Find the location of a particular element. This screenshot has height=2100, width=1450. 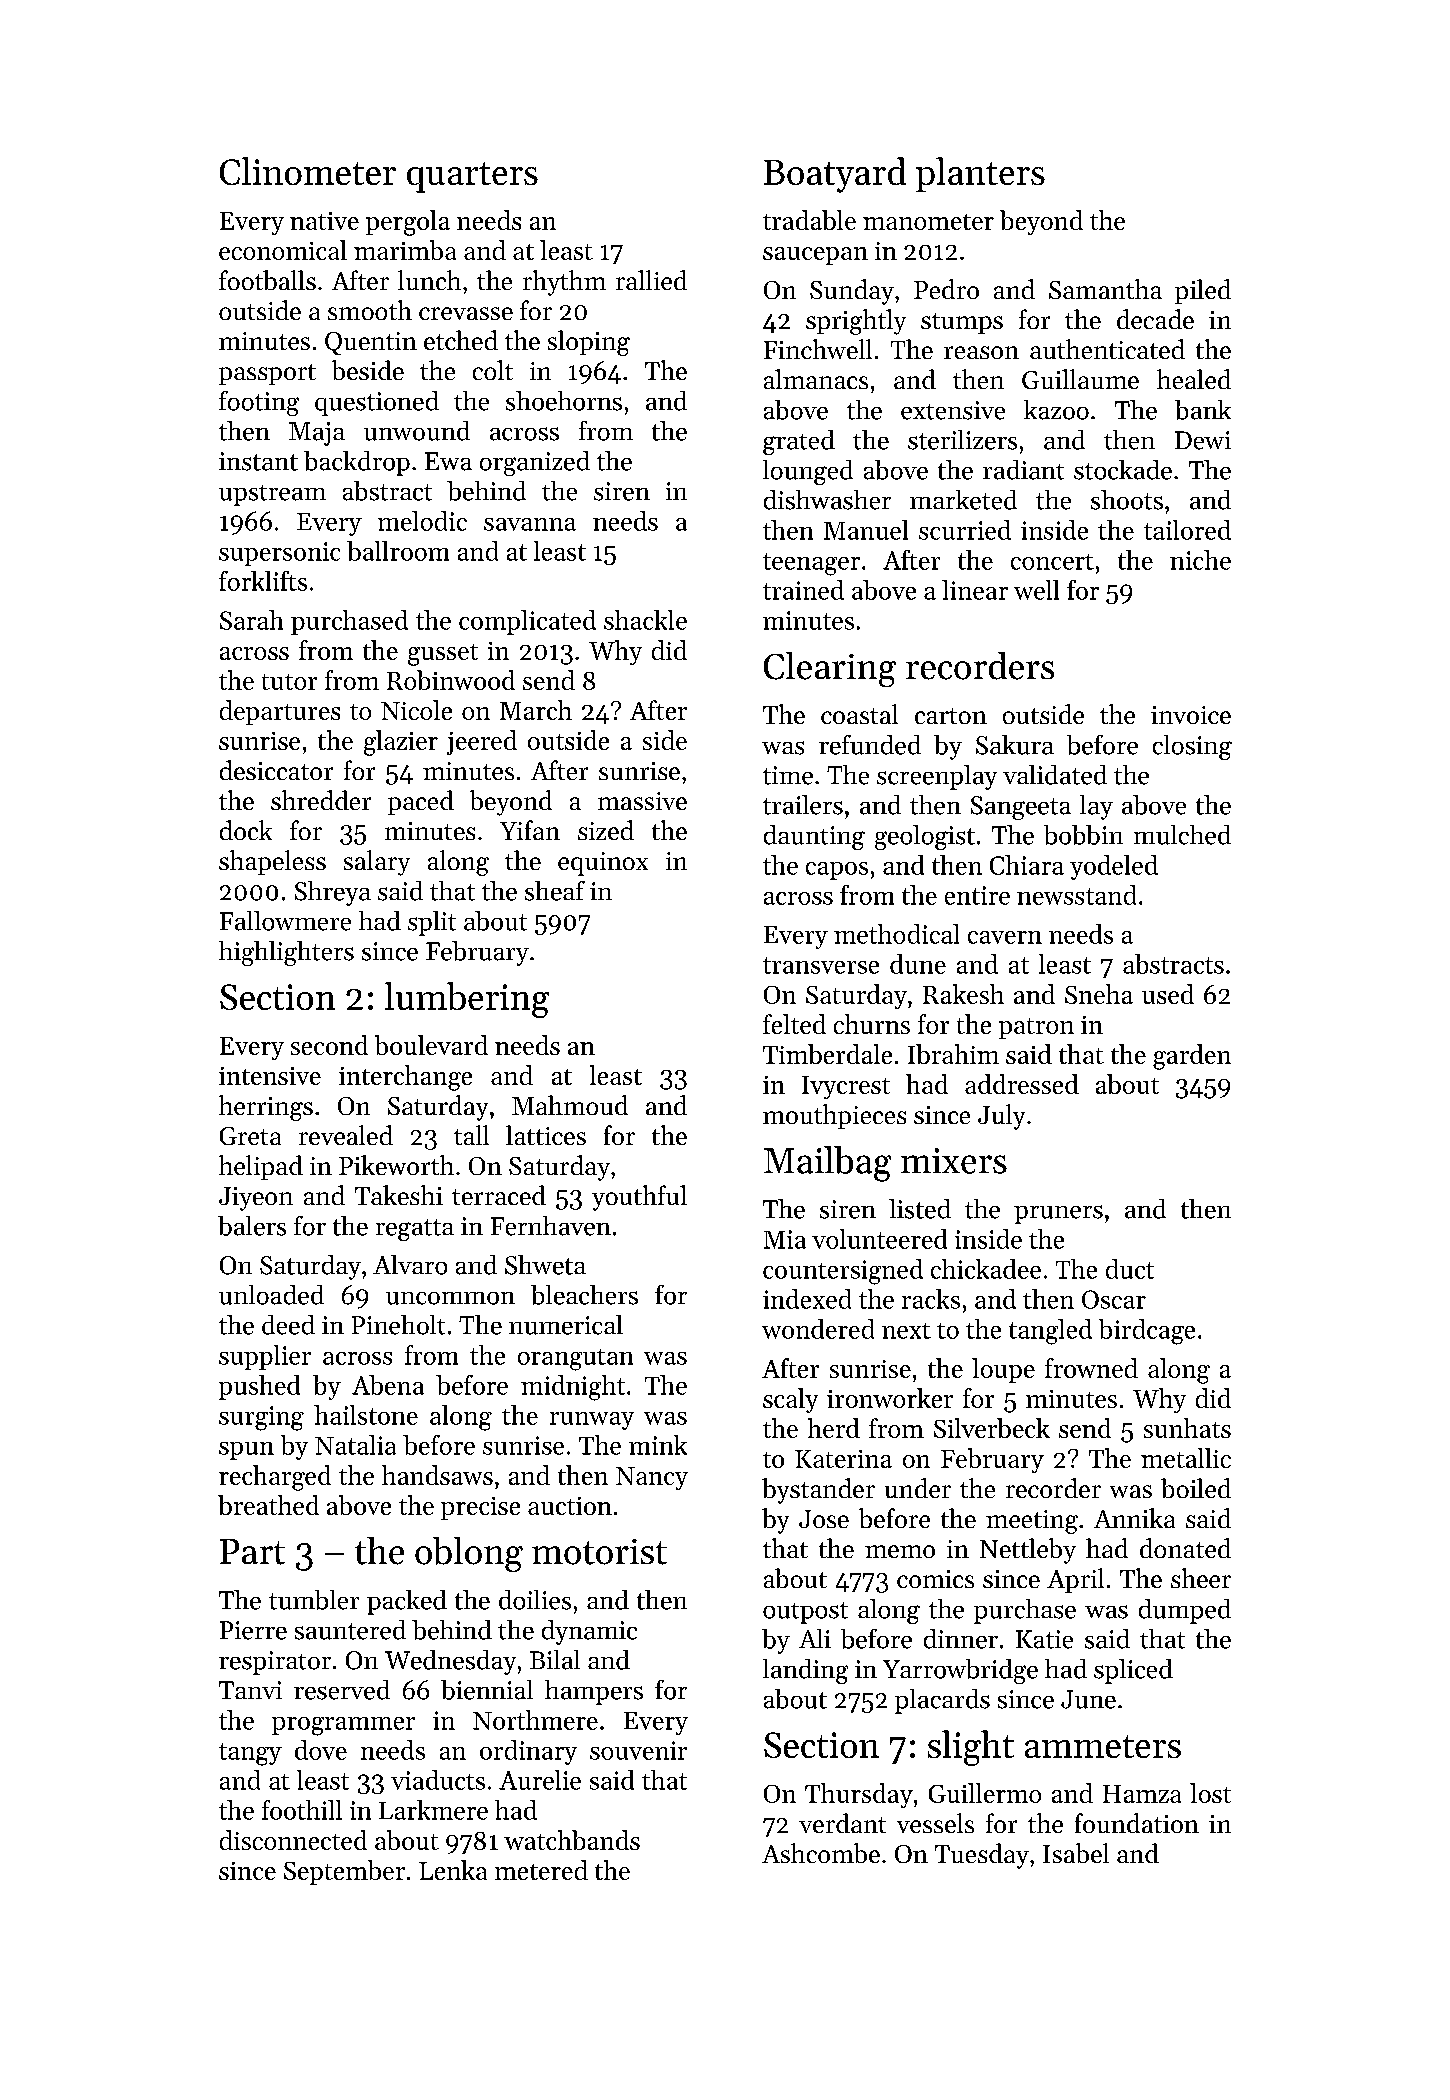

Yarrowbridge is located at coordinates (960, 1671).
